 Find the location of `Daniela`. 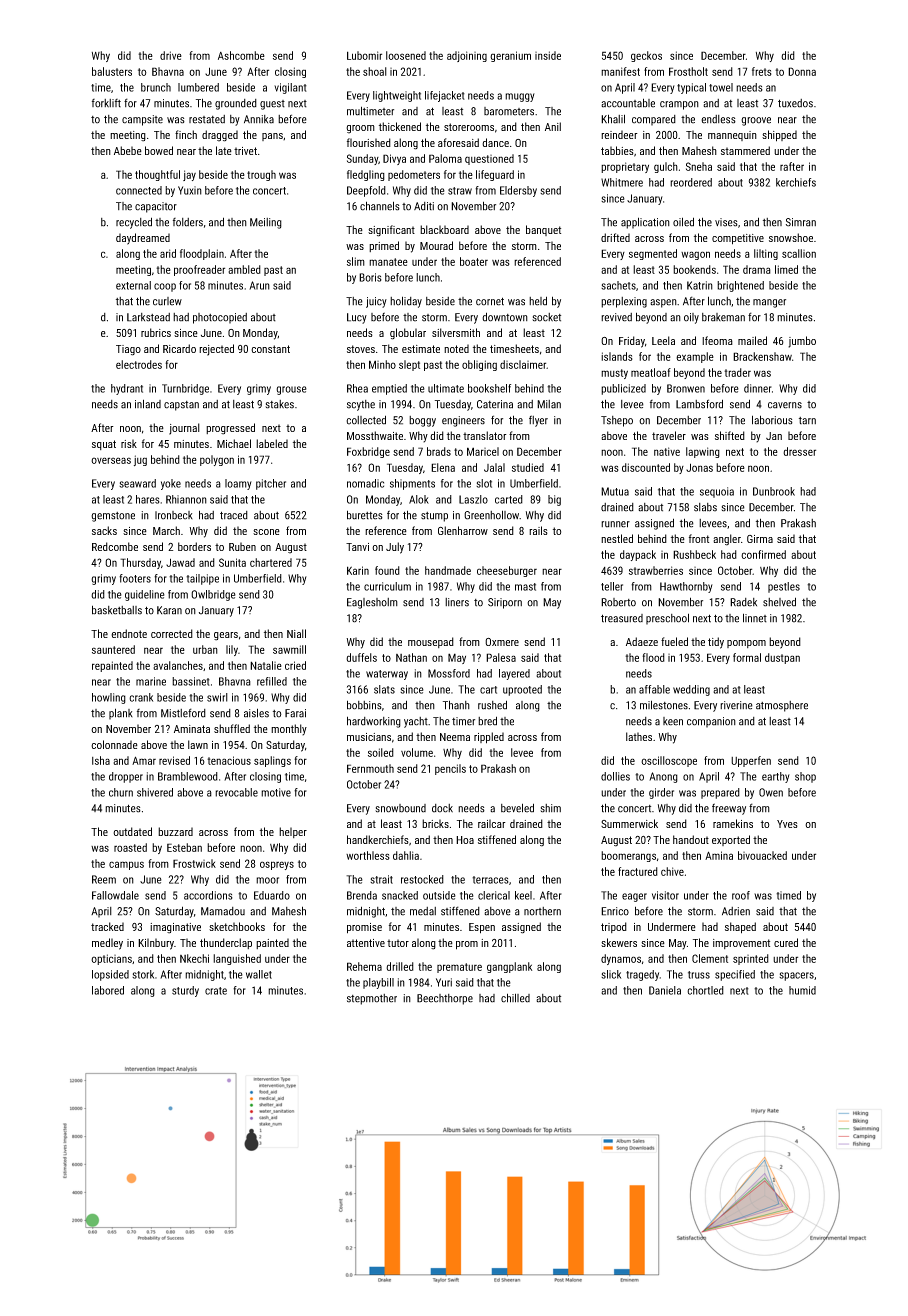

Daniela is located at coordinates (665, 990).
